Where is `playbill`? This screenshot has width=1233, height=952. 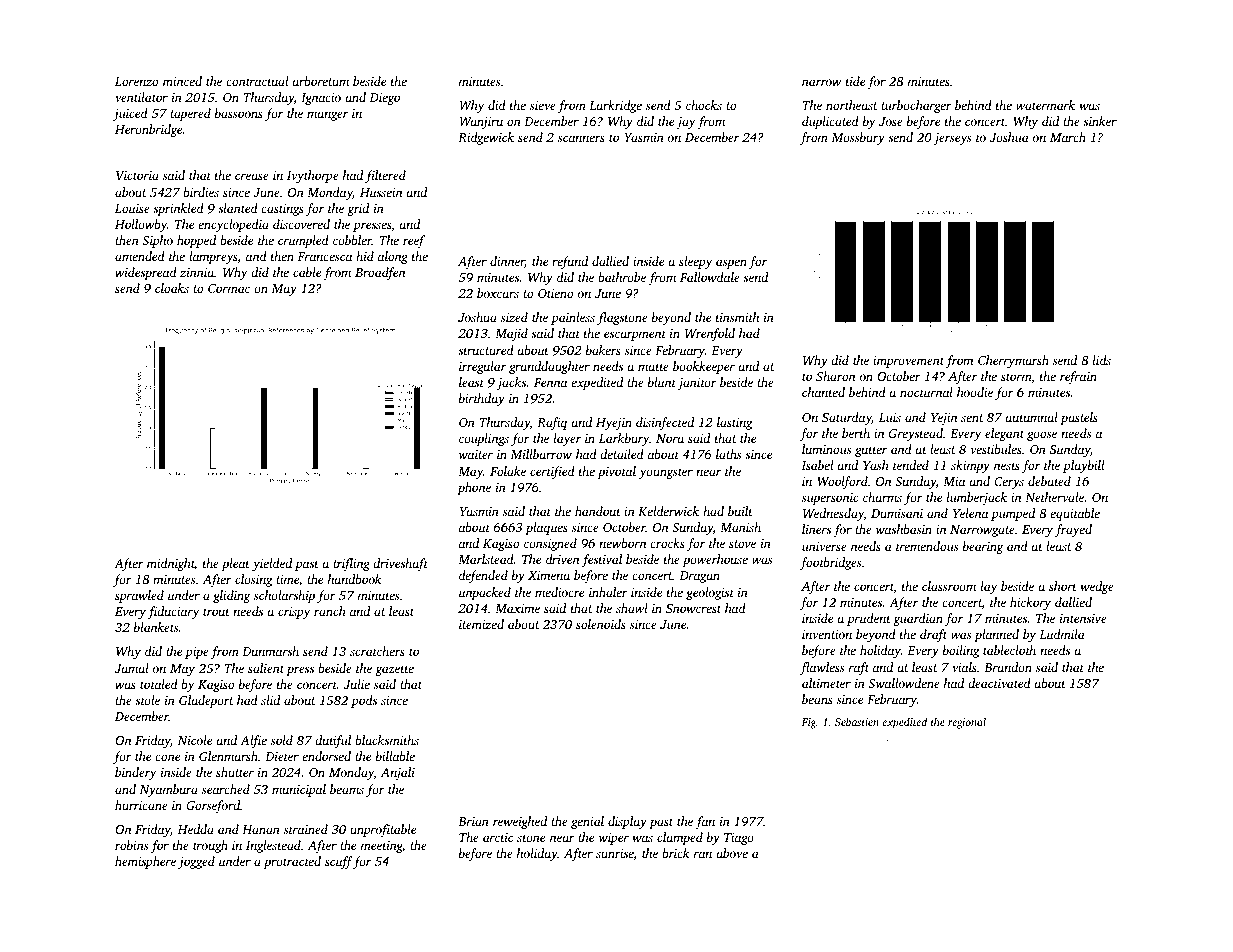
playbill is located at coordinates (1084, 466).
